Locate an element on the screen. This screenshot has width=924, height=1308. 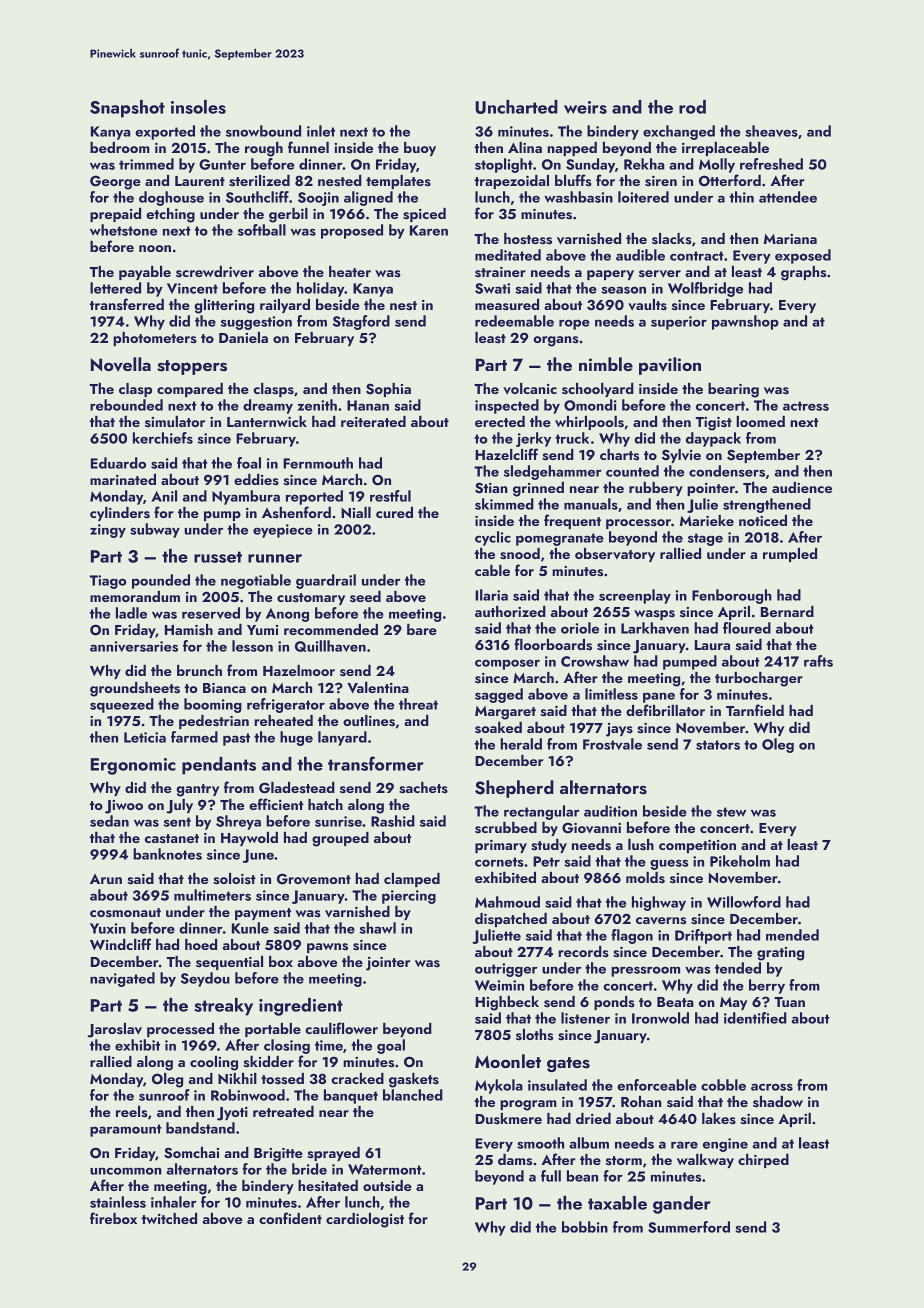
portable is located at coordinates (273, 1030).
